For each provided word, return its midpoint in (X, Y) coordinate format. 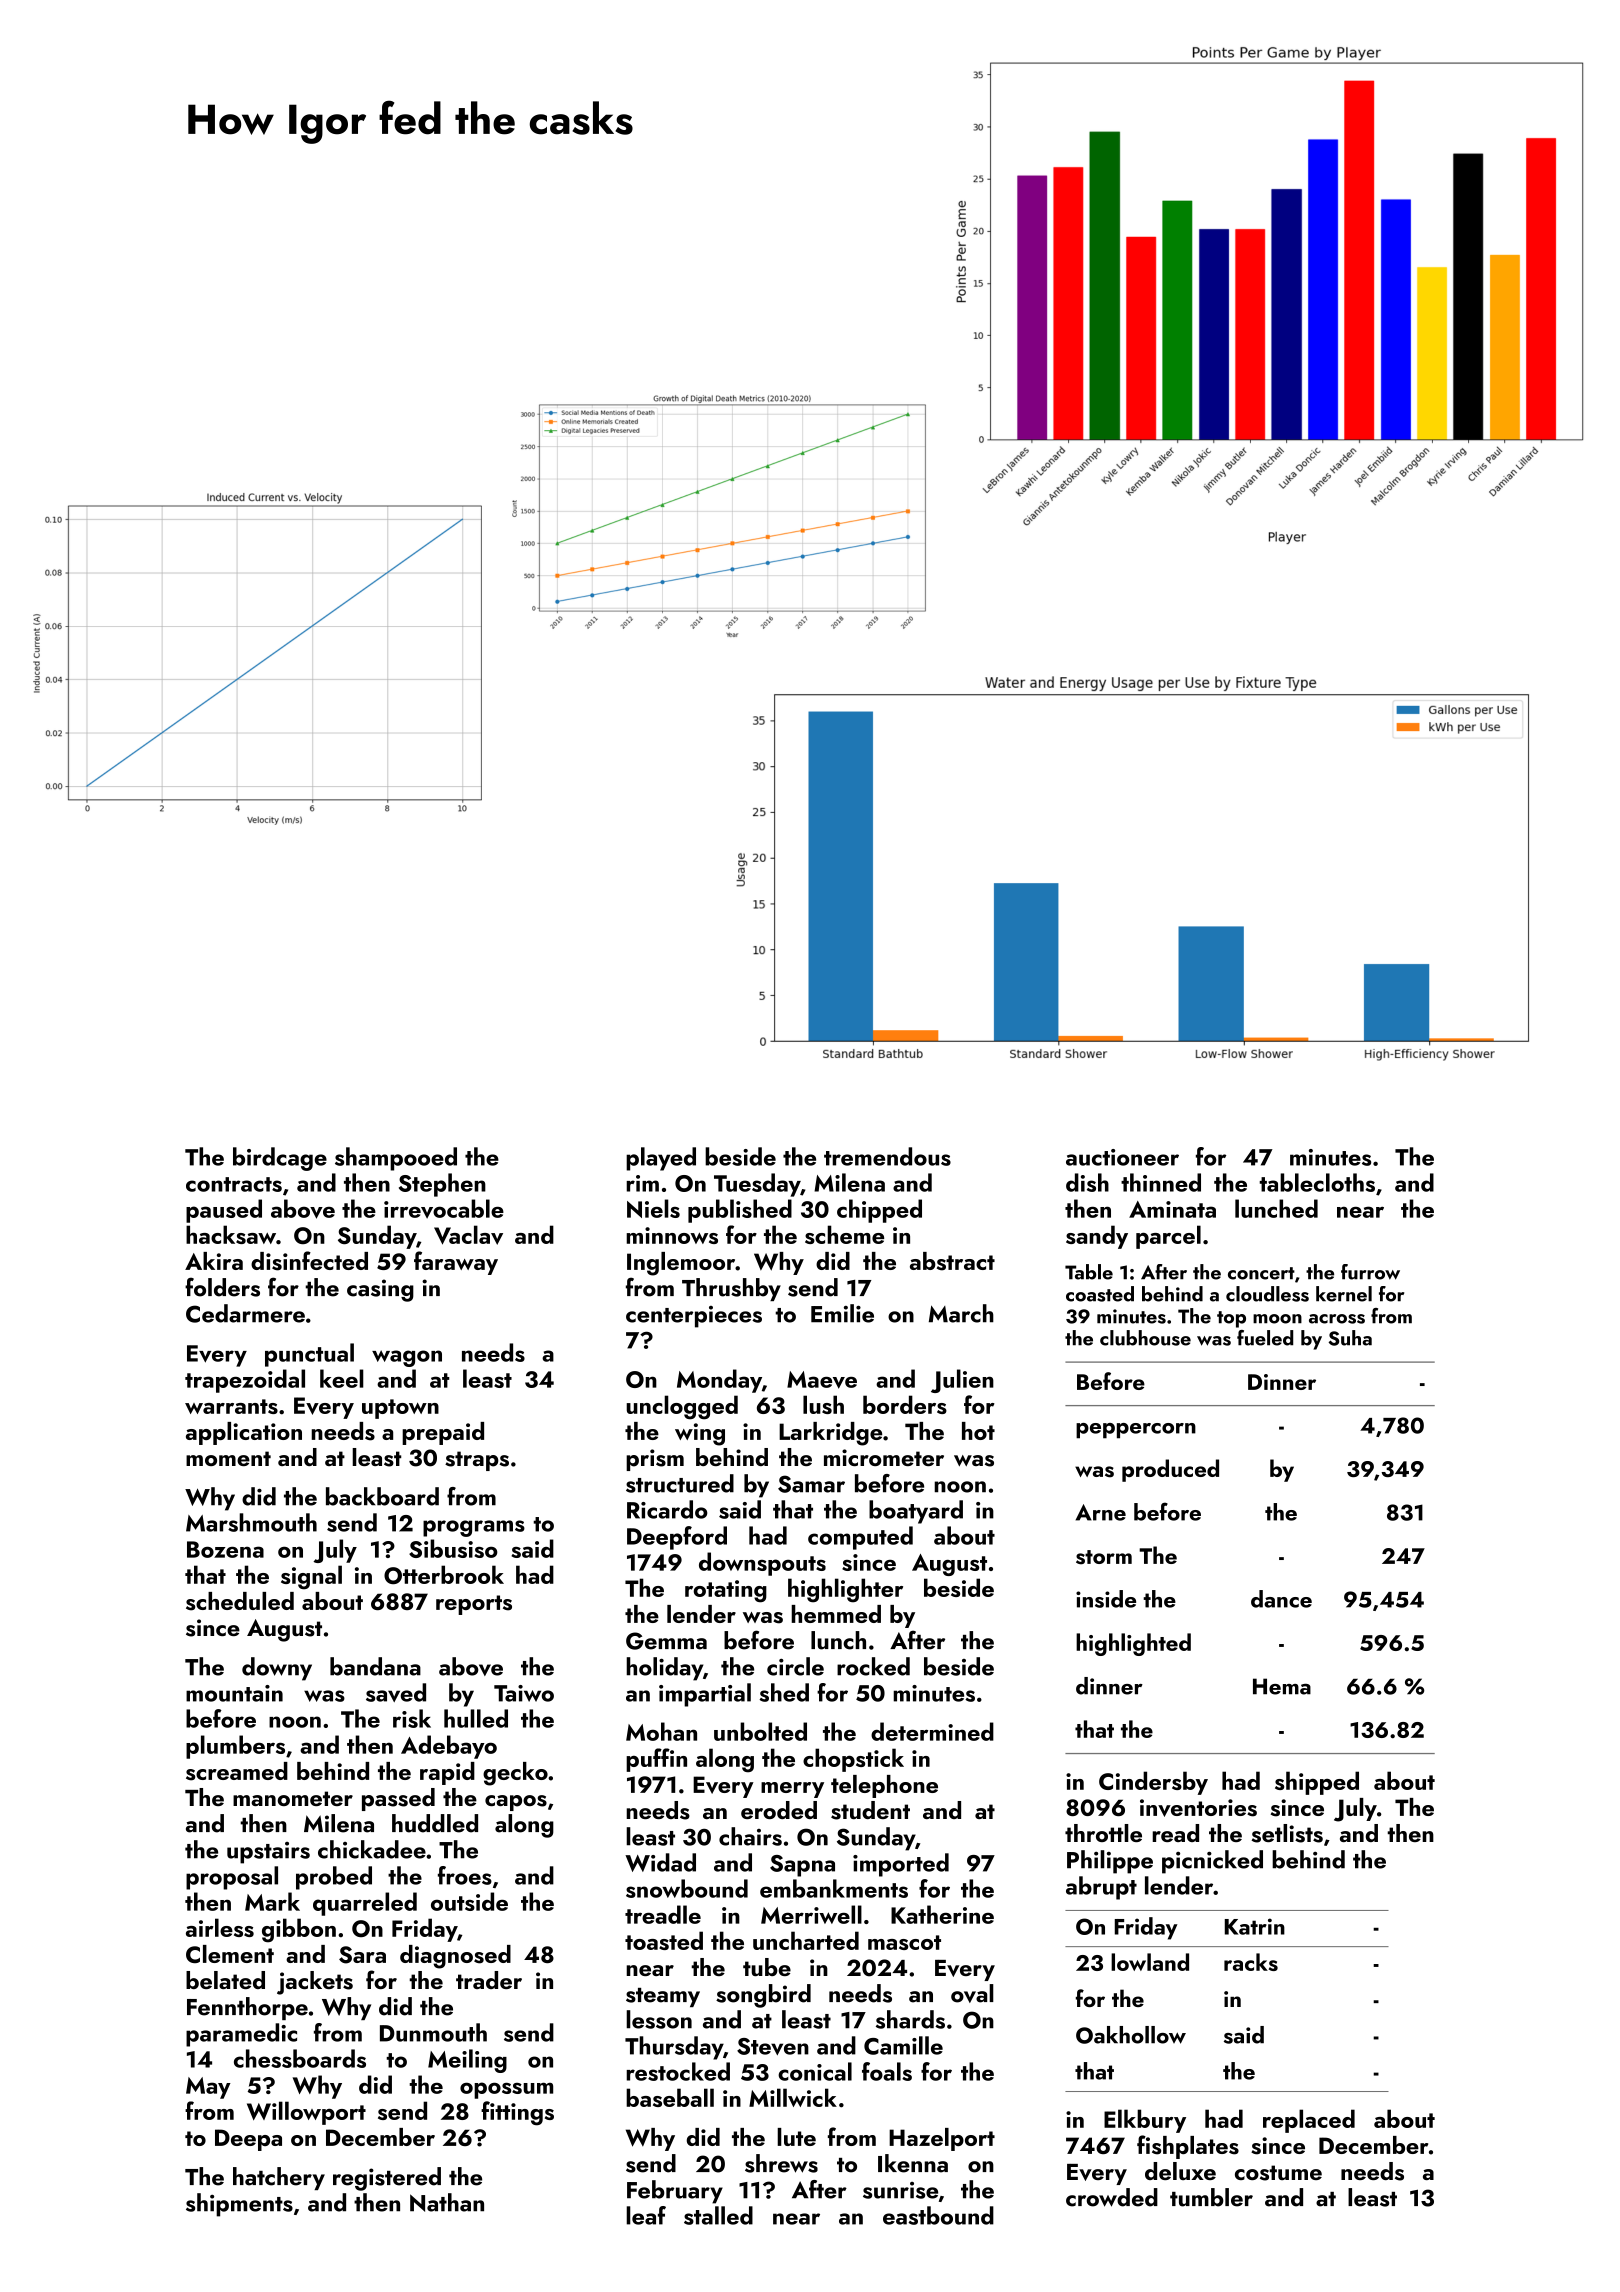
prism (655, 1460)
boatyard (916, 1512)
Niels (653, 1208)
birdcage (280, 1159)
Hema (1282, 1686)
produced (1170, 1470)
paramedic (241, 2035)
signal (311, 1577)
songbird (763, 1996)
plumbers (235, 1747)
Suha (1350, 1338)
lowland (1150, 1962)
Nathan (447, 2202)
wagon (407, 1358)
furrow (1370, 1272)
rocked (873, 1666)
